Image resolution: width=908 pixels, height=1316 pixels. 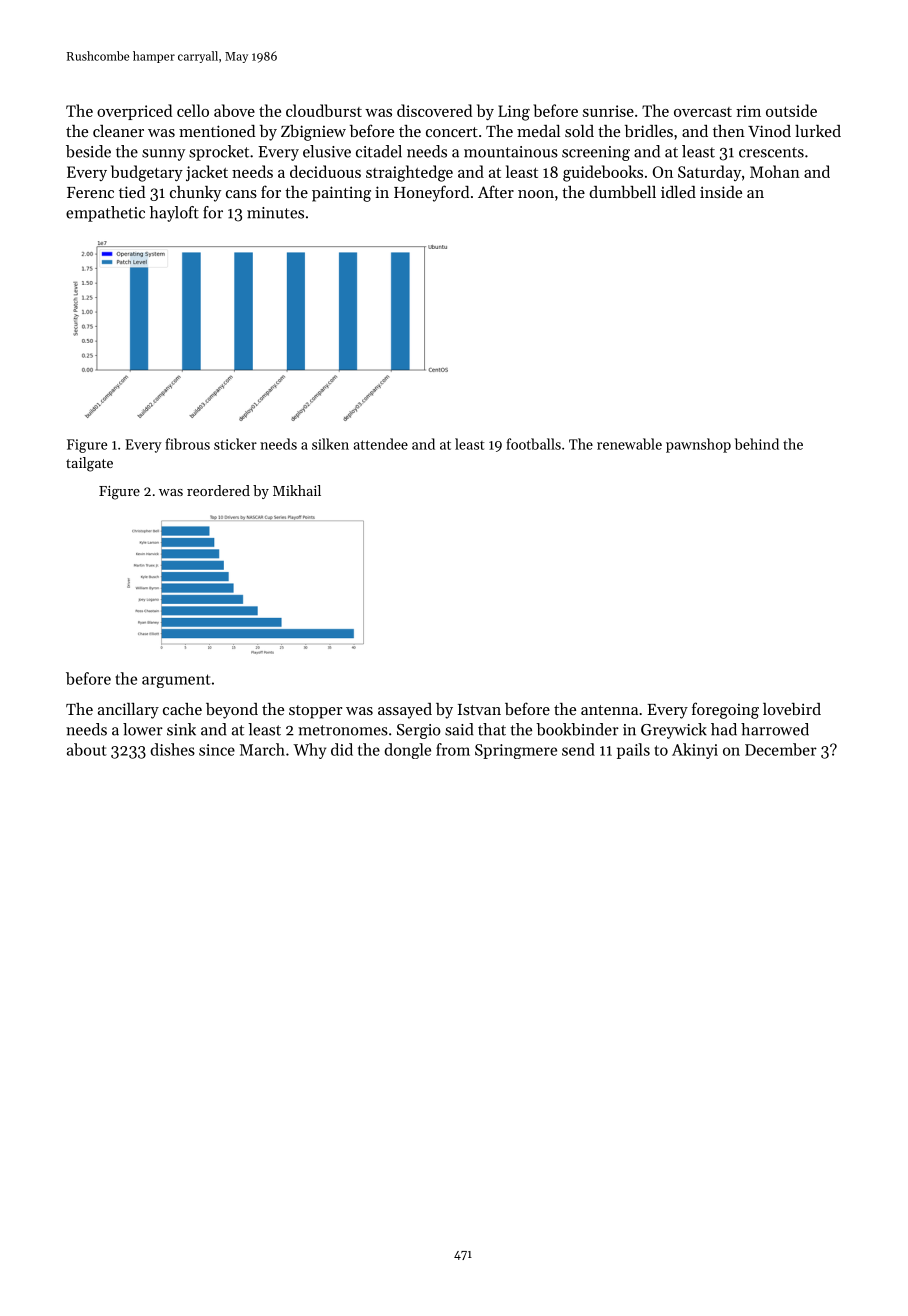 What do you see at coordinates (275, 213) in the document?
I see `minutes` at bounding box center [275, 213].
